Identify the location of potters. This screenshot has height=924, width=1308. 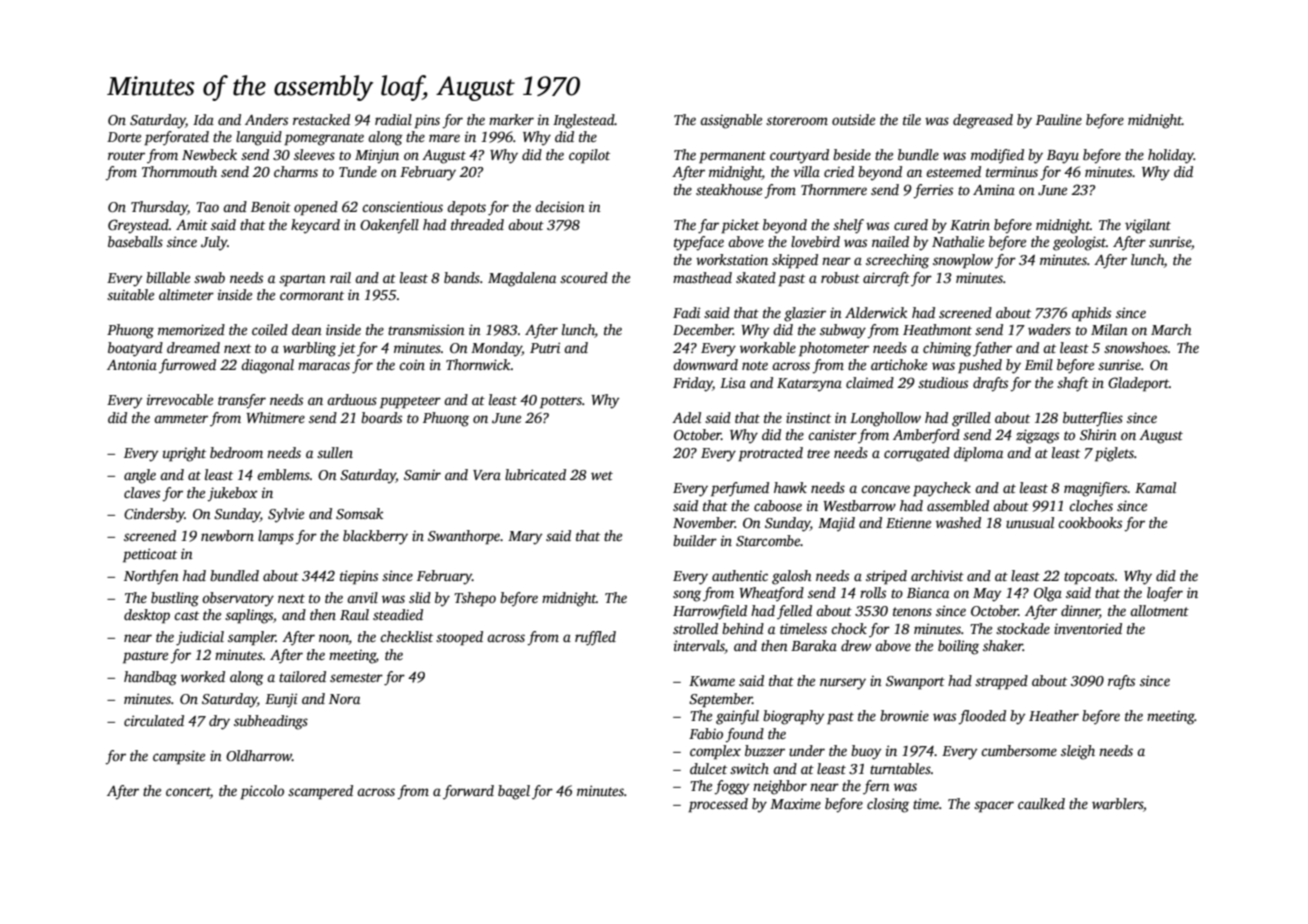
(561, 402).
